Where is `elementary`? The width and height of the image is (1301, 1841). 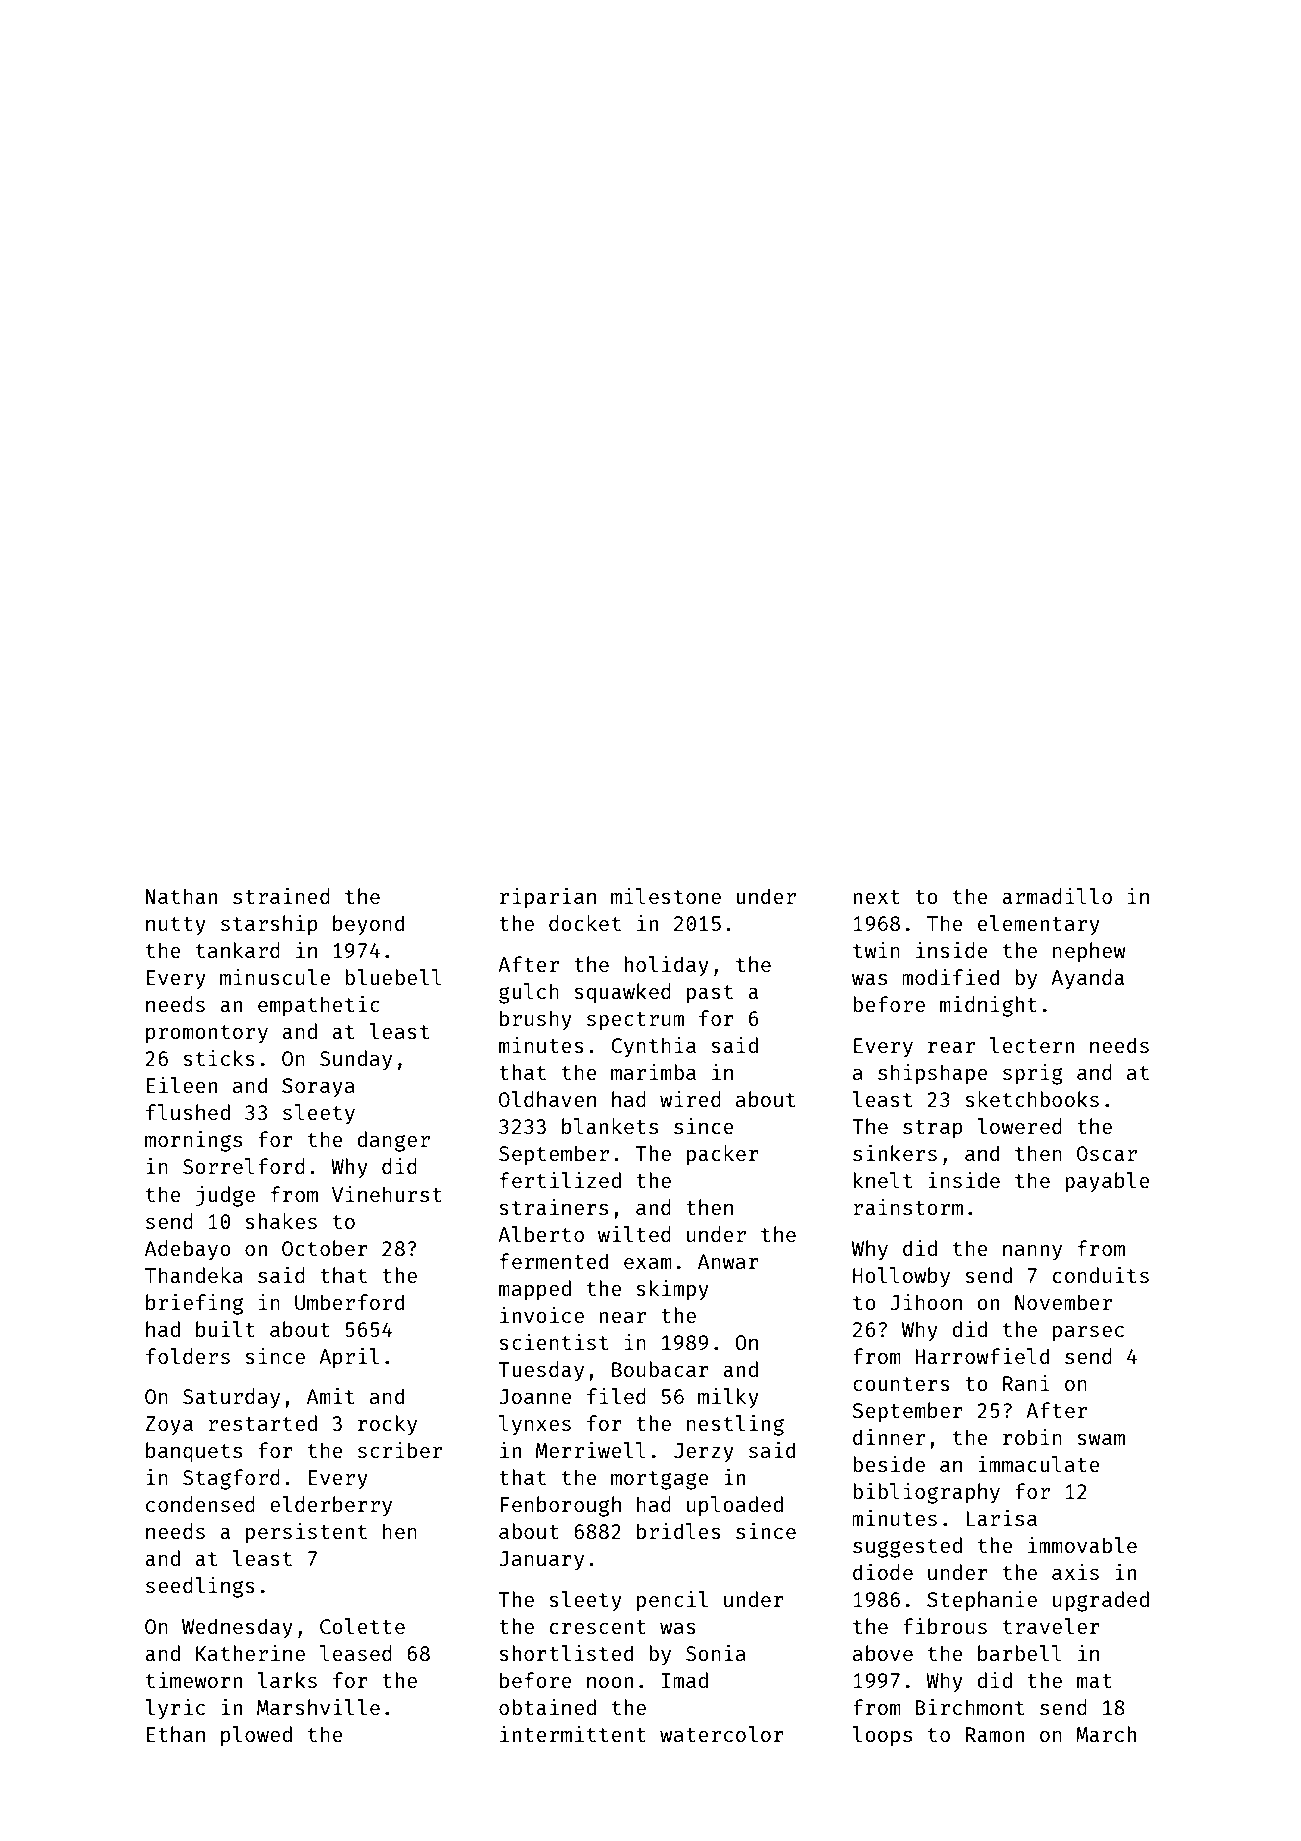
elementary is located at coordinates (1039, 925).
